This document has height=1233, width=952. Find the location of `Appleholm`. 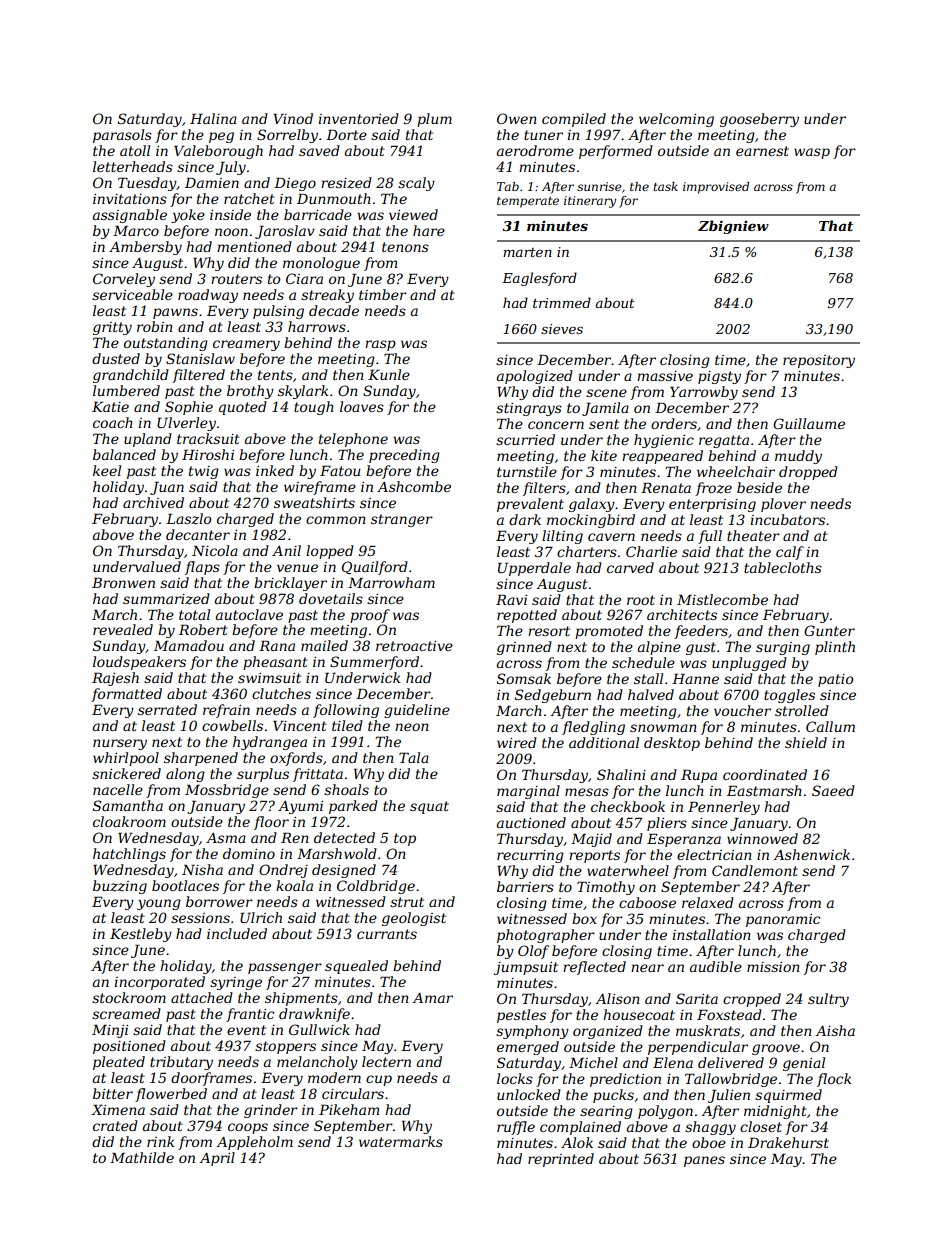

Appleholm is located at coordinates (254, 1143).
